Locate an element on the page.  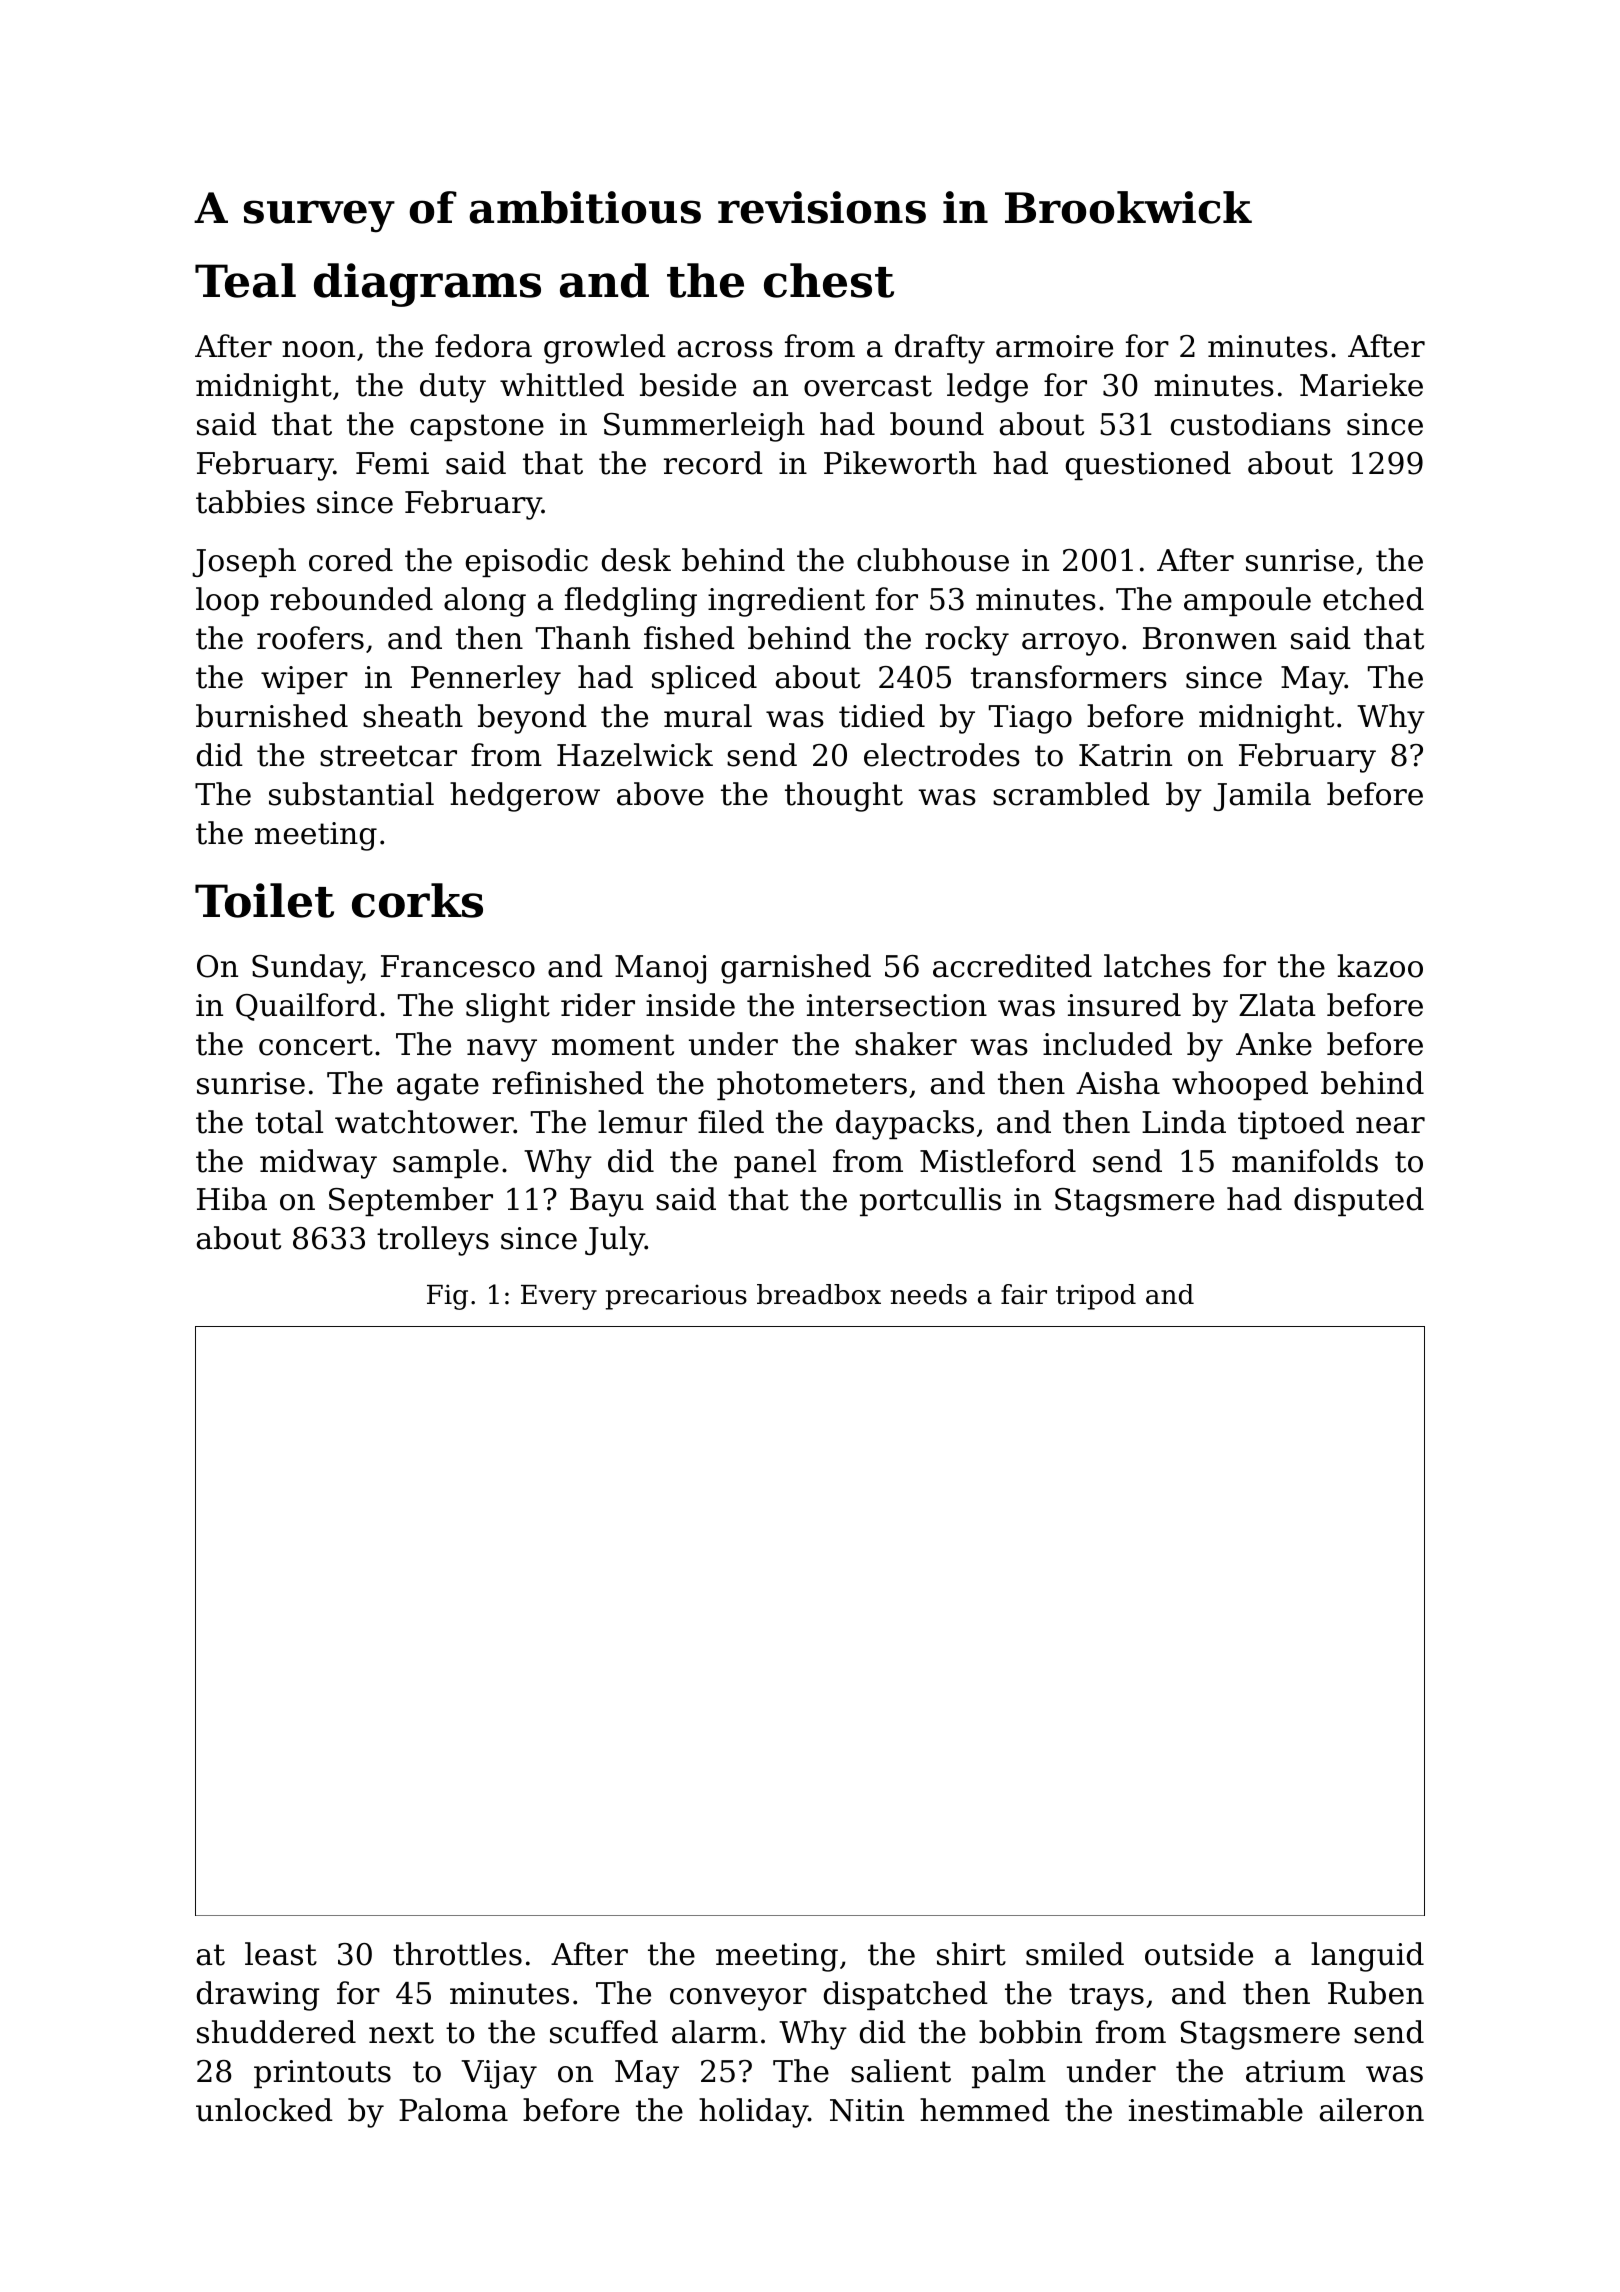
unlocked is located at coordinates (264, 2110).
